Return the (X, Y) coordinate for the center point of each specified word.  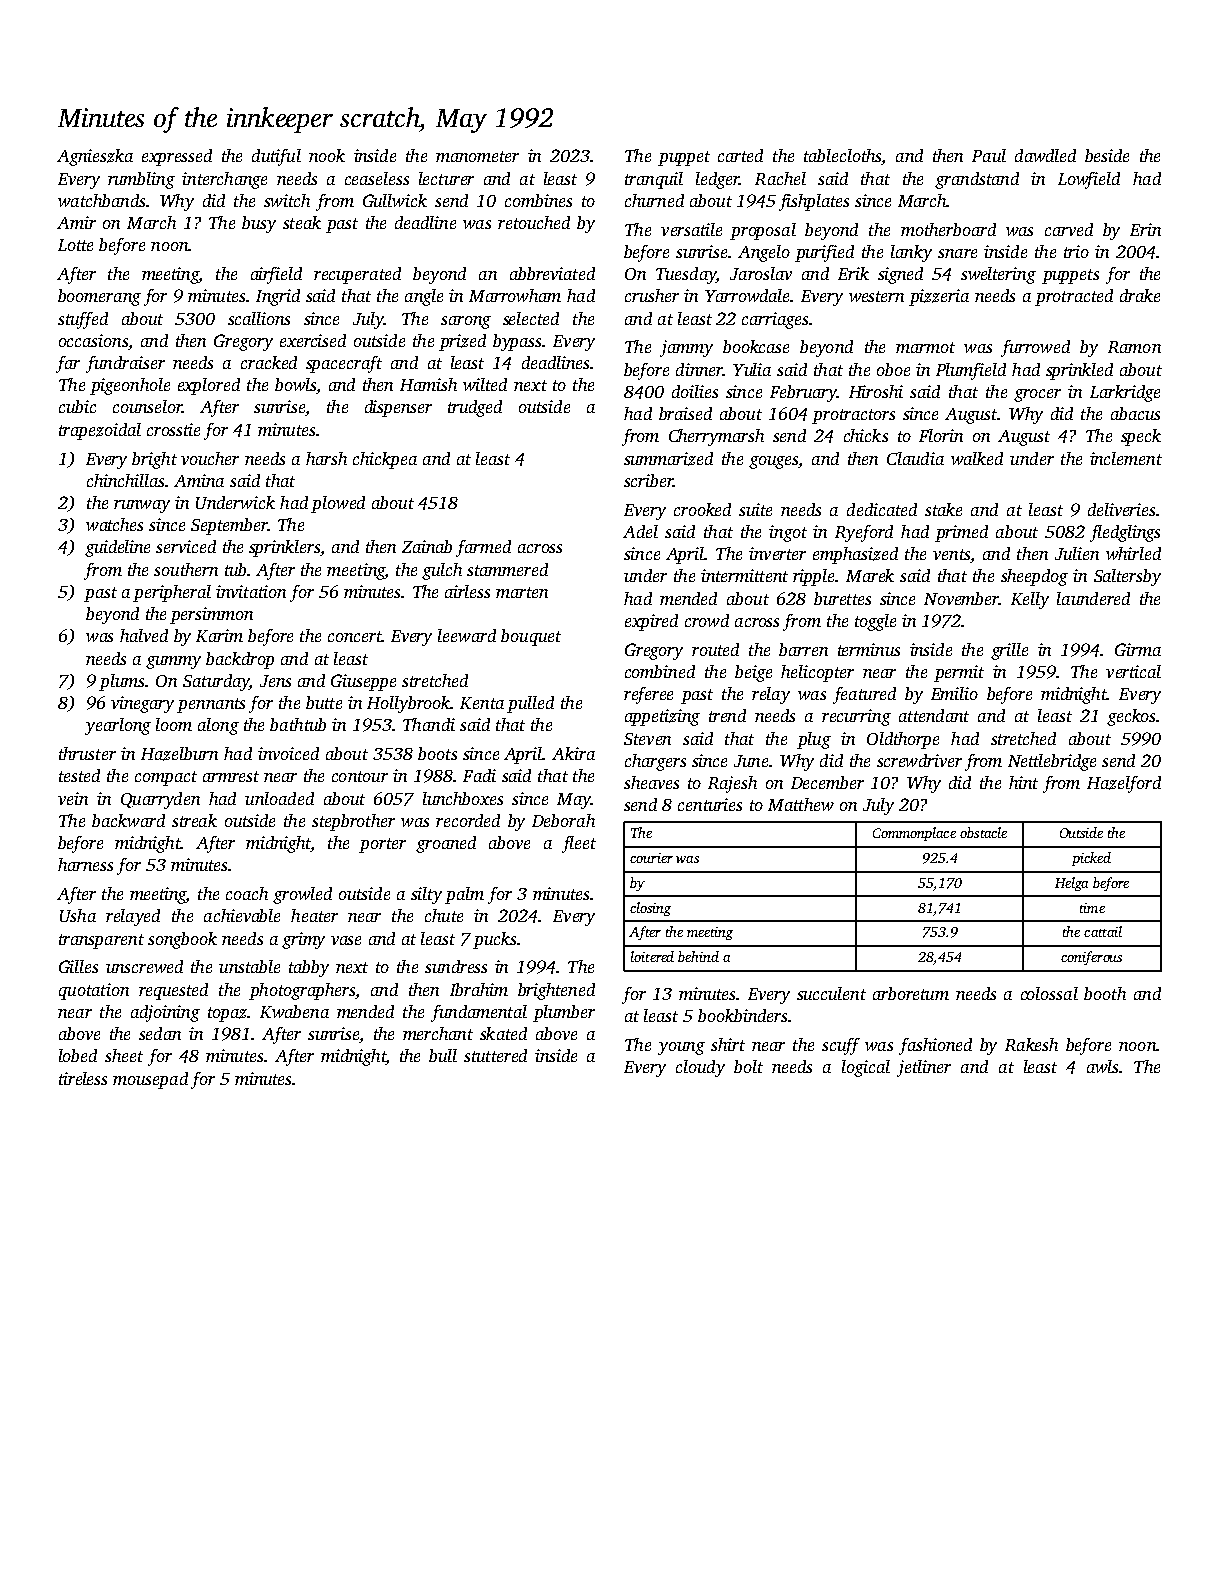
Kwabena (294, 1011)
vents (951, 554)
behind (698, 956)
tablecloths (842, 155)
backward (128, 820)
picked (1091, 859)
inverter (777, 553)
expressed (177, 157)
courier (651, 858)
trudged (475, 408)
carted (740, 155)
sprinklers (284, 548)
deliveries (1121, 509)
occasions (93, 340)
